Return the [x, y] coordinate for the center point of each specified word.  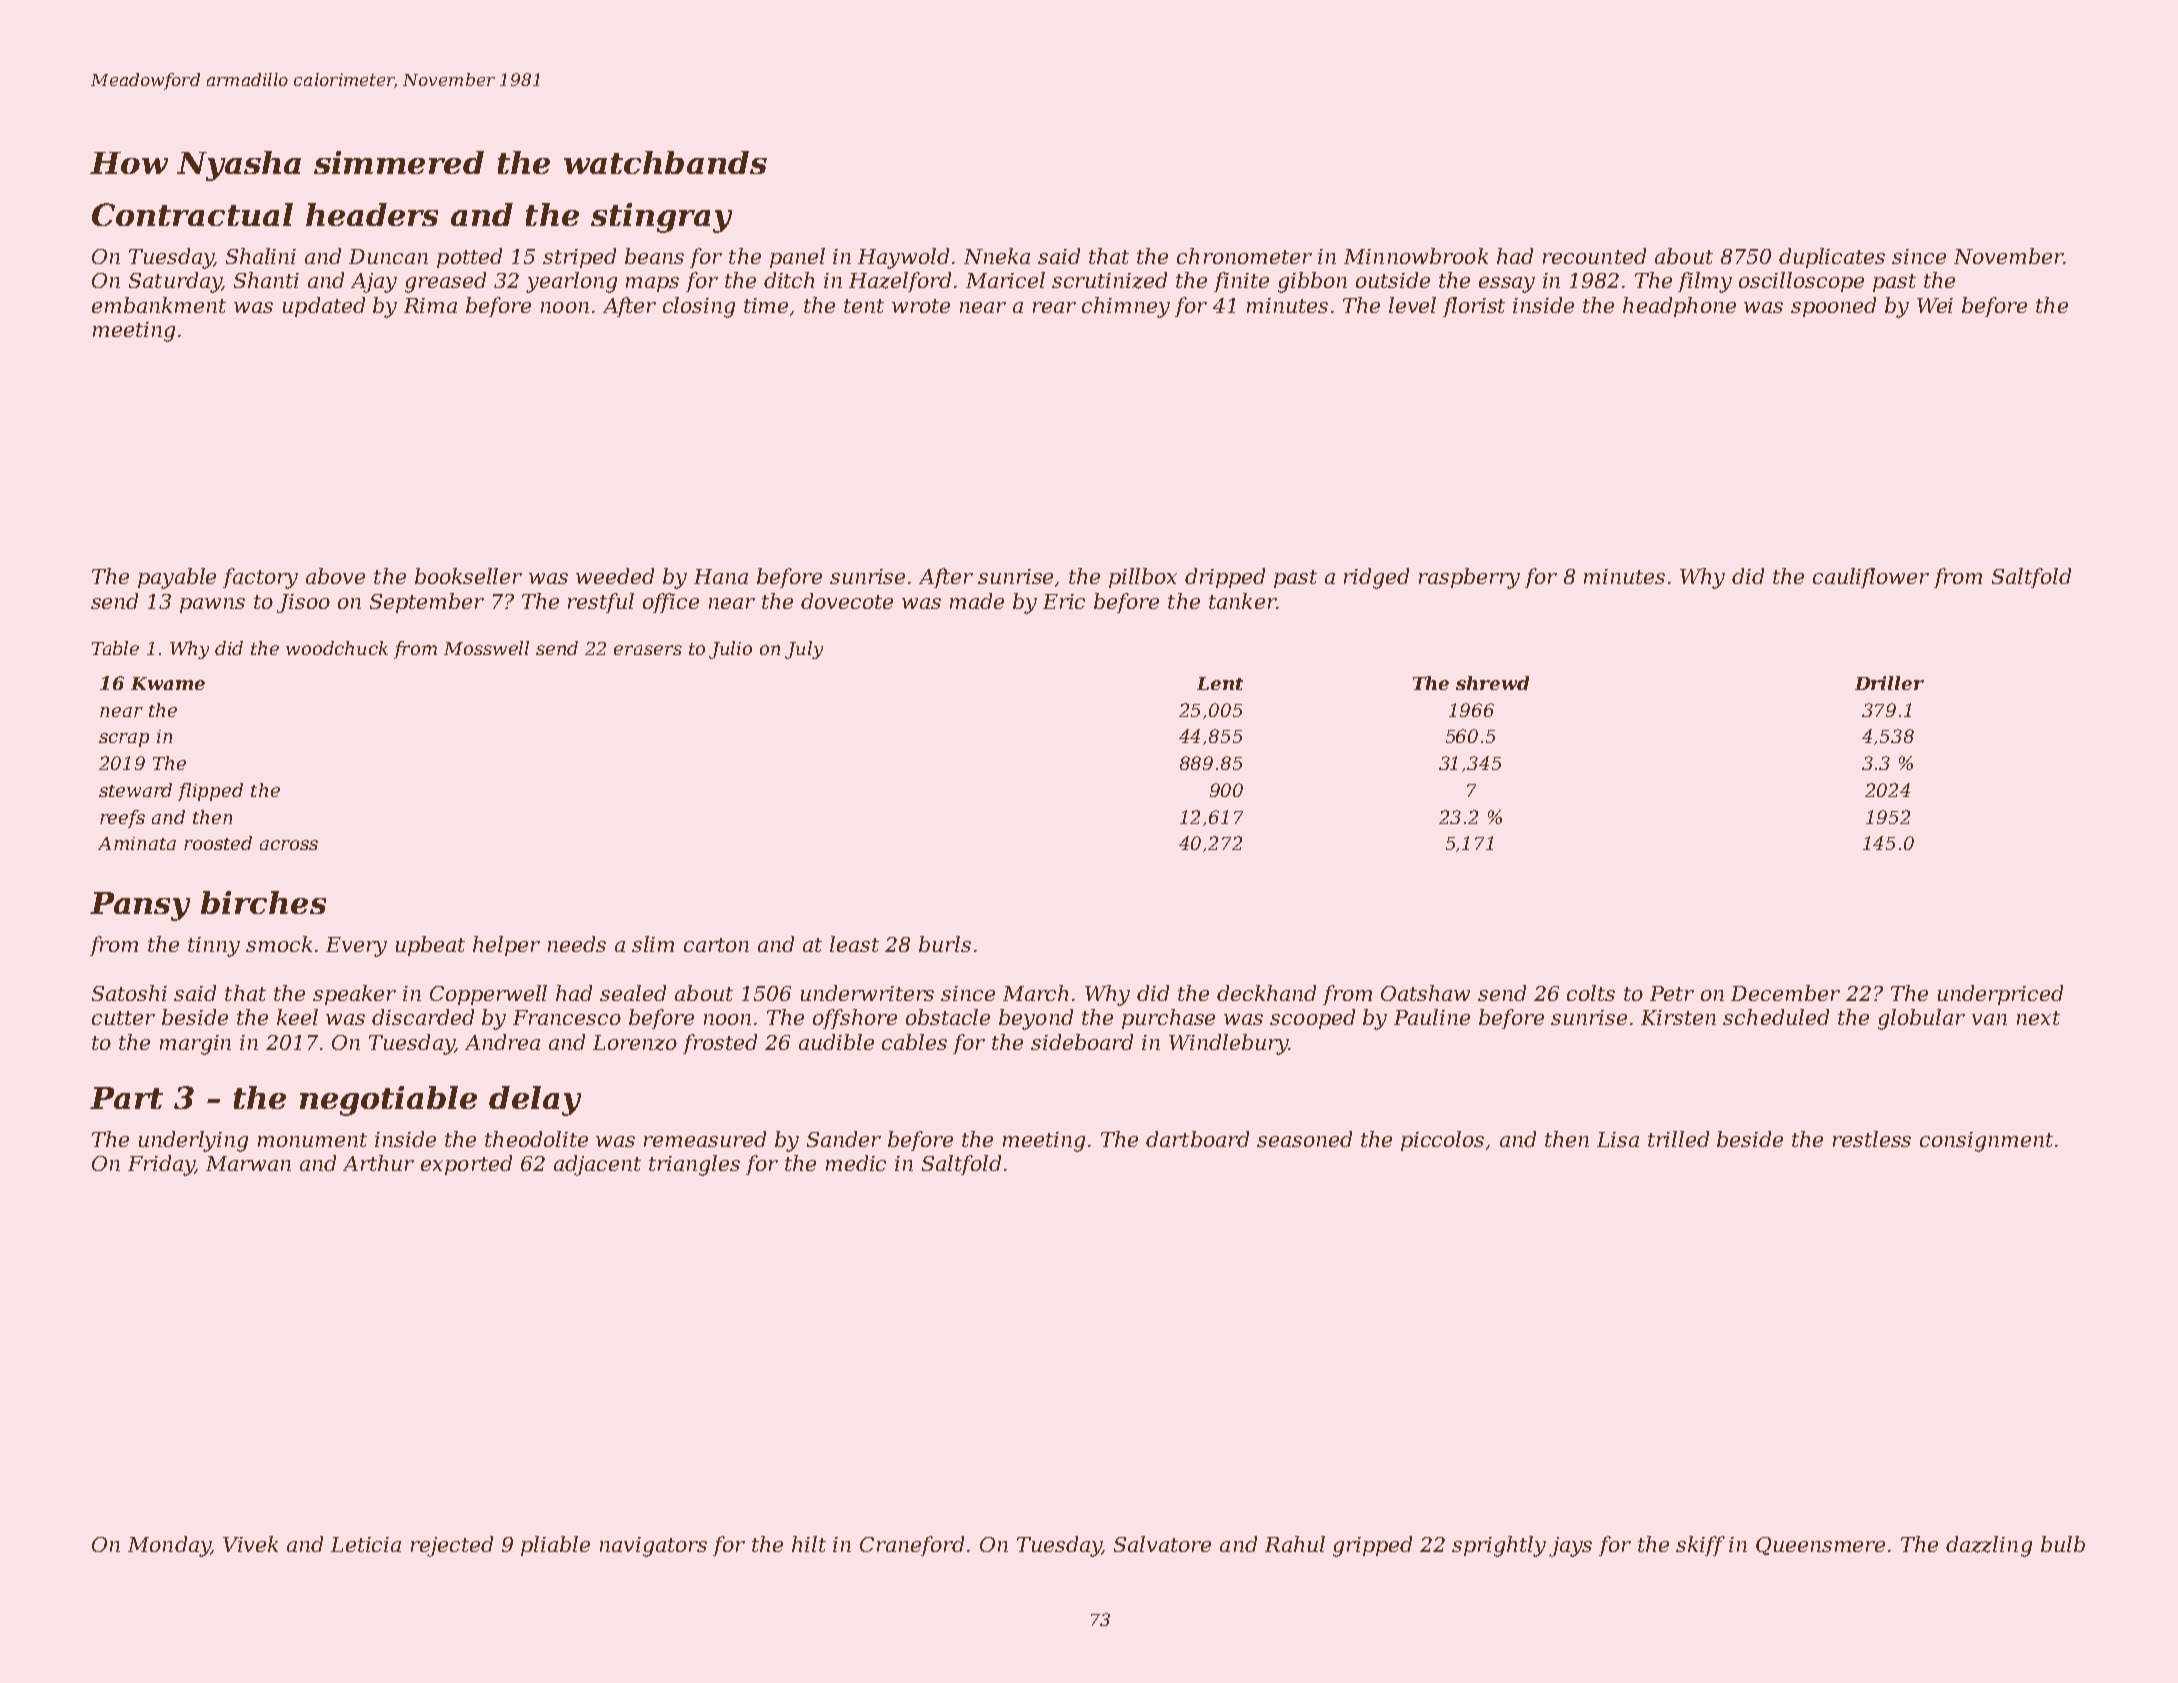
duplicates [1832, 258]
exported [466, 1165]
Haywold [903, 258]
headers [372, 214]
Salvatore [1162, 1544]
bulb [2063, 1544]
